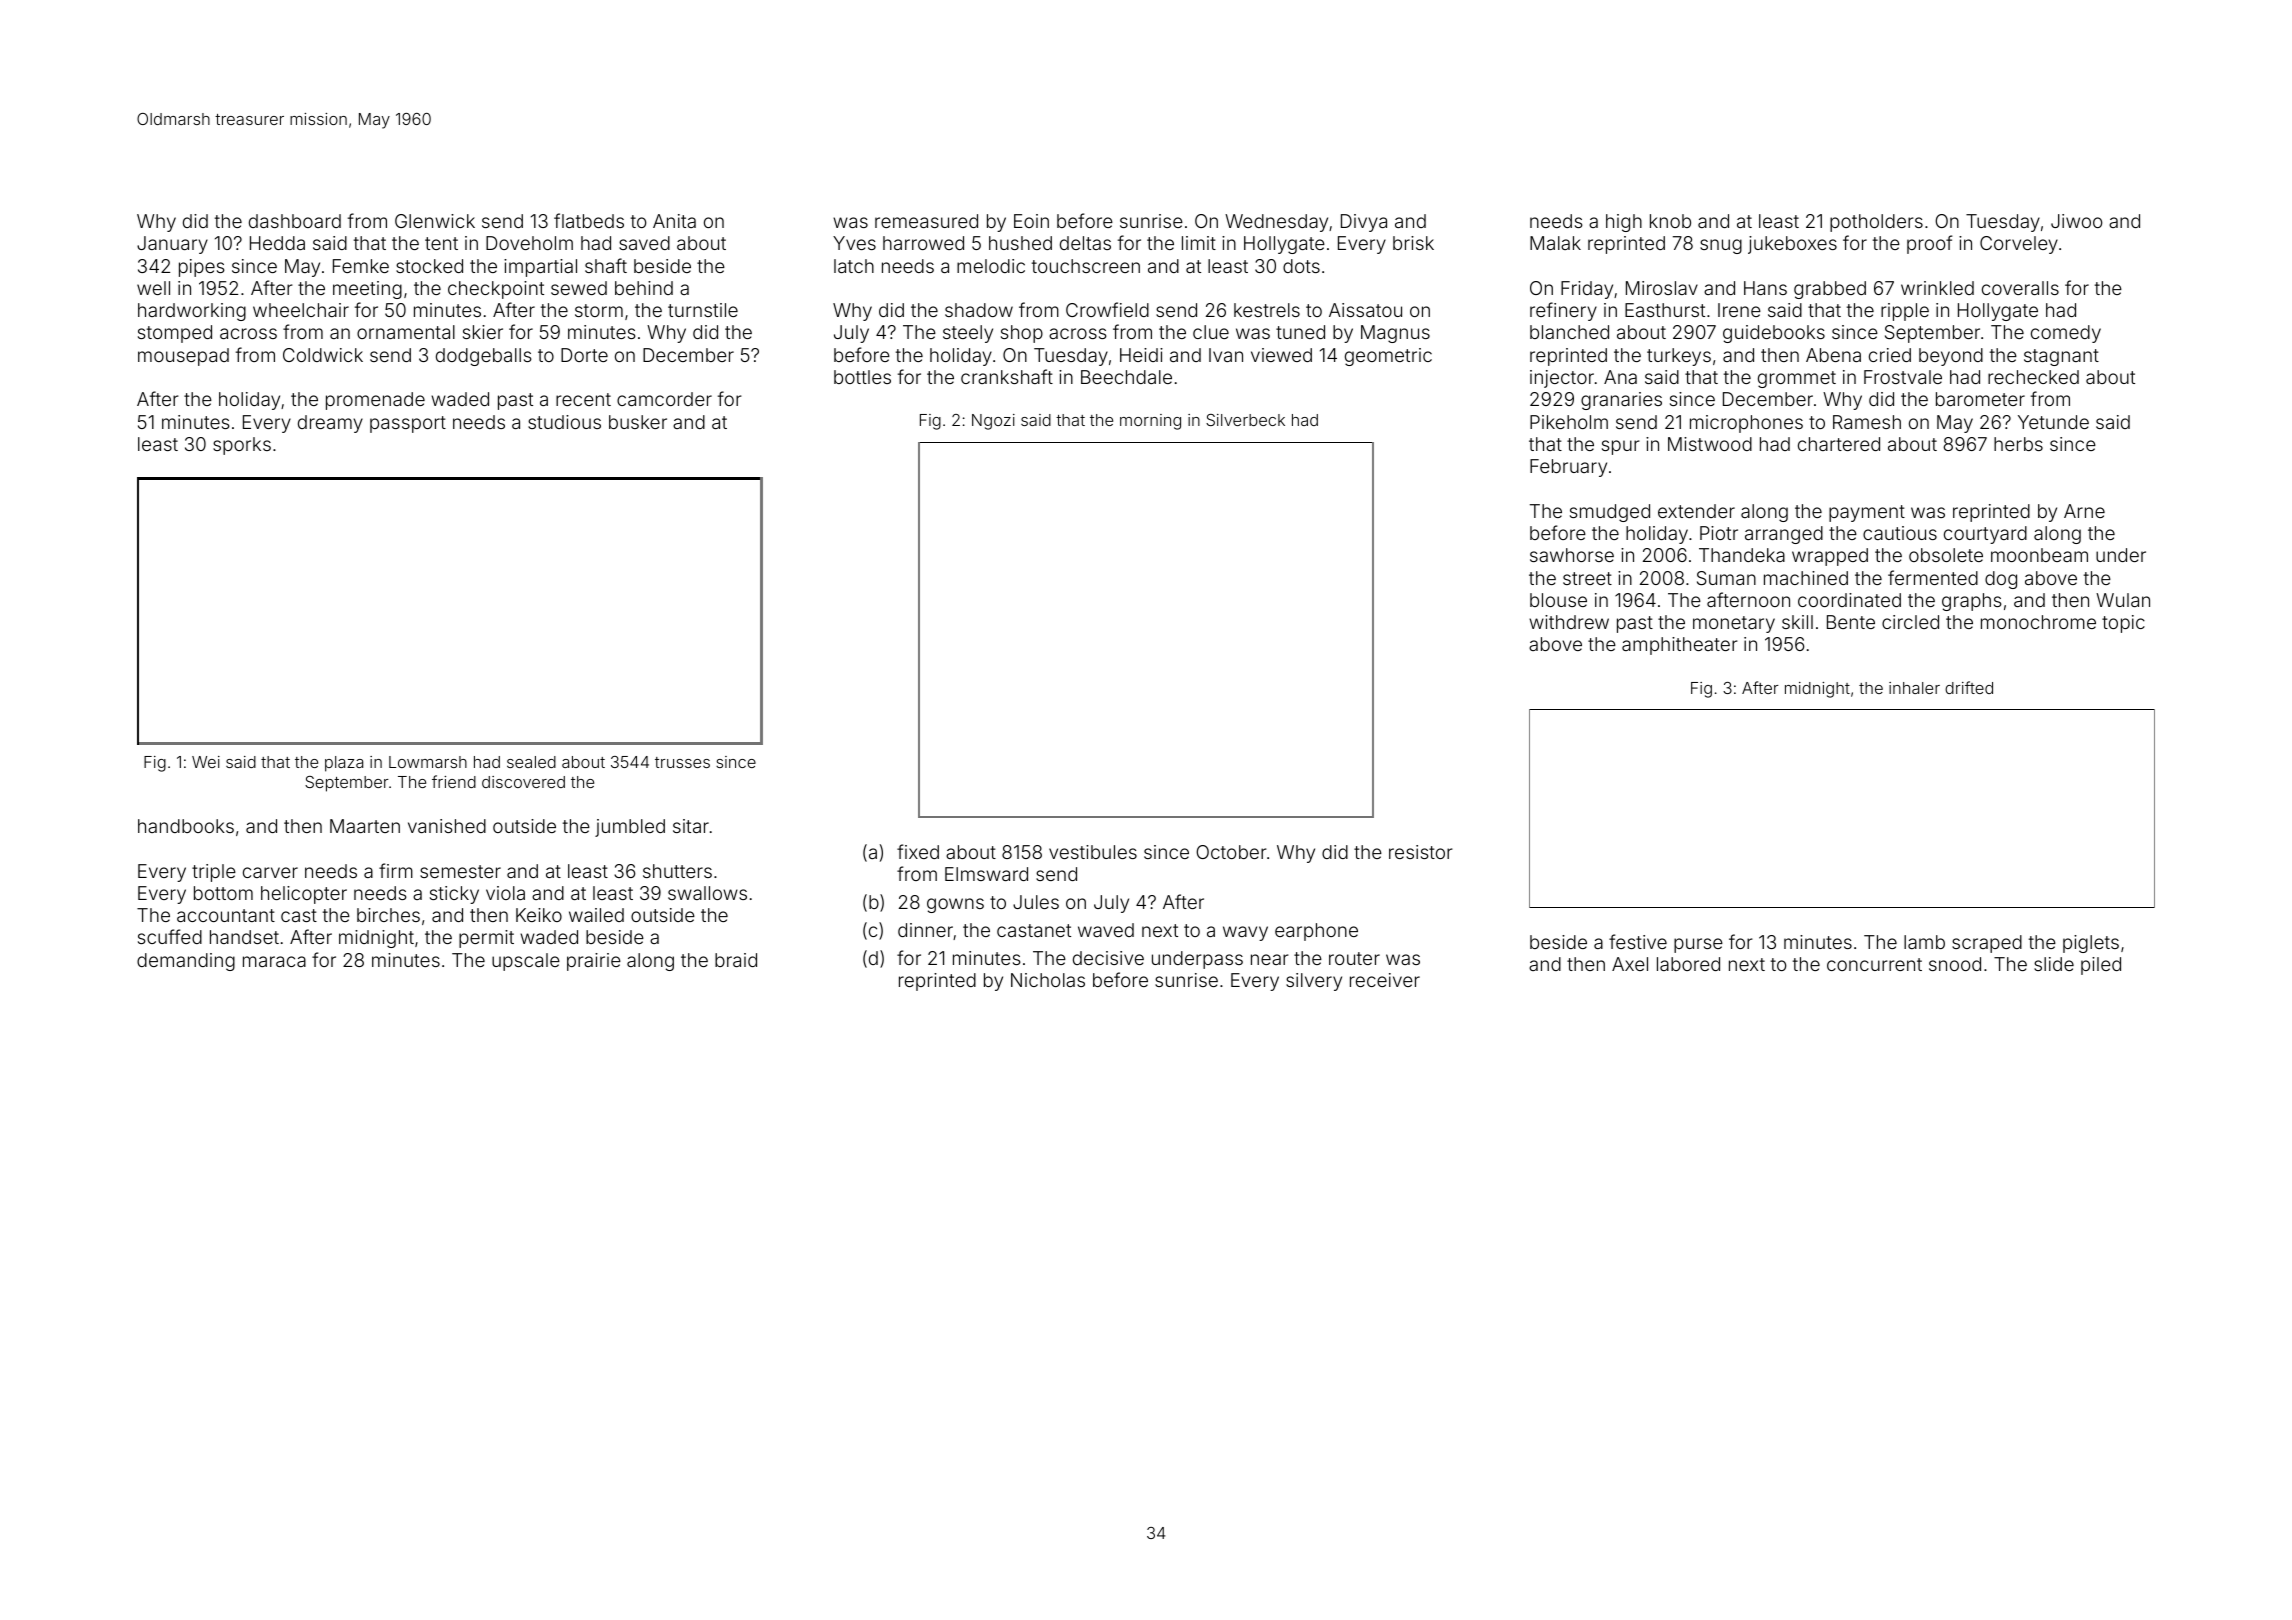  I want to click on latch, so click(854, 266).
